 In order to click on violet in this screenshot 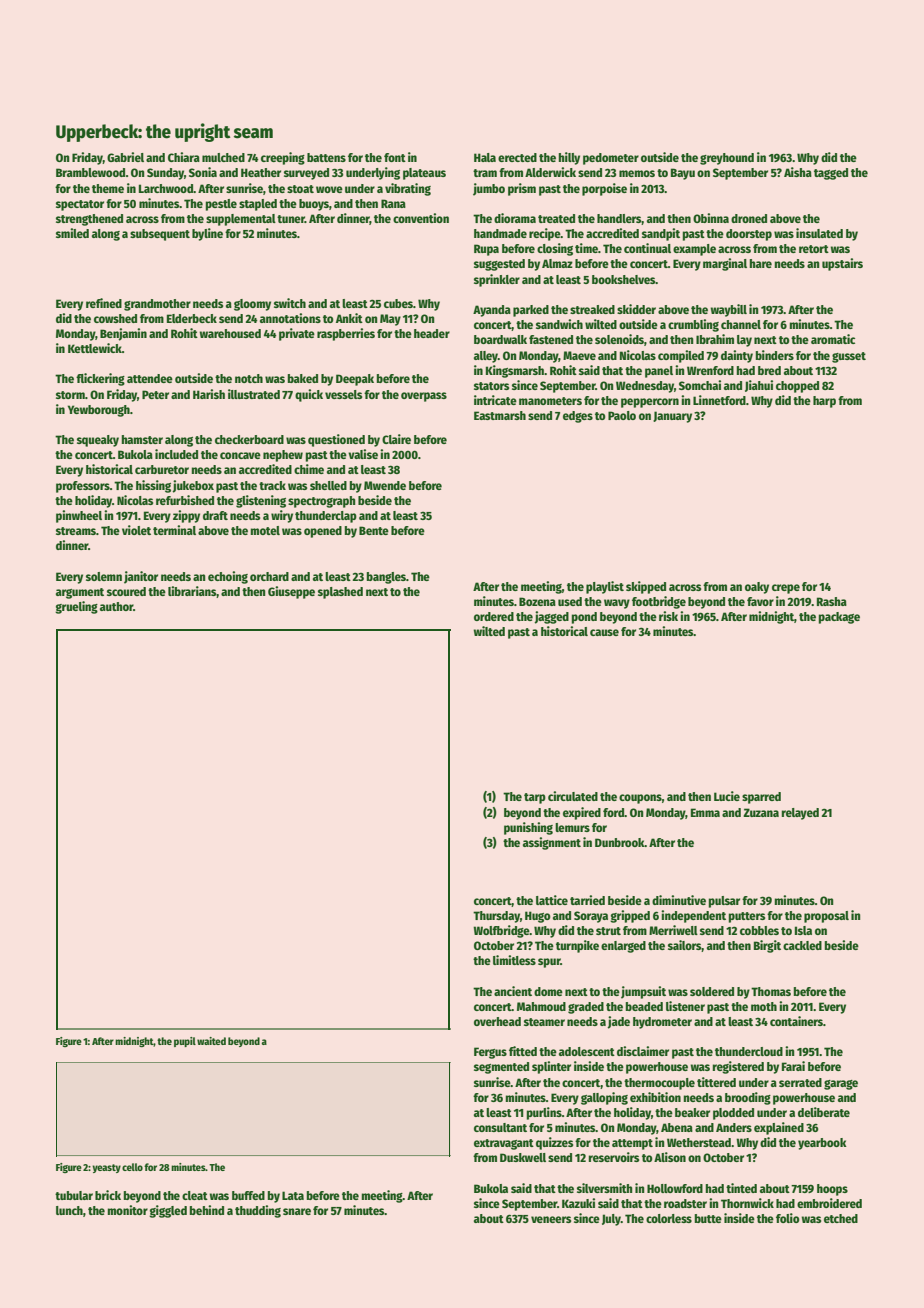, I will do `click(136, 530)`.
